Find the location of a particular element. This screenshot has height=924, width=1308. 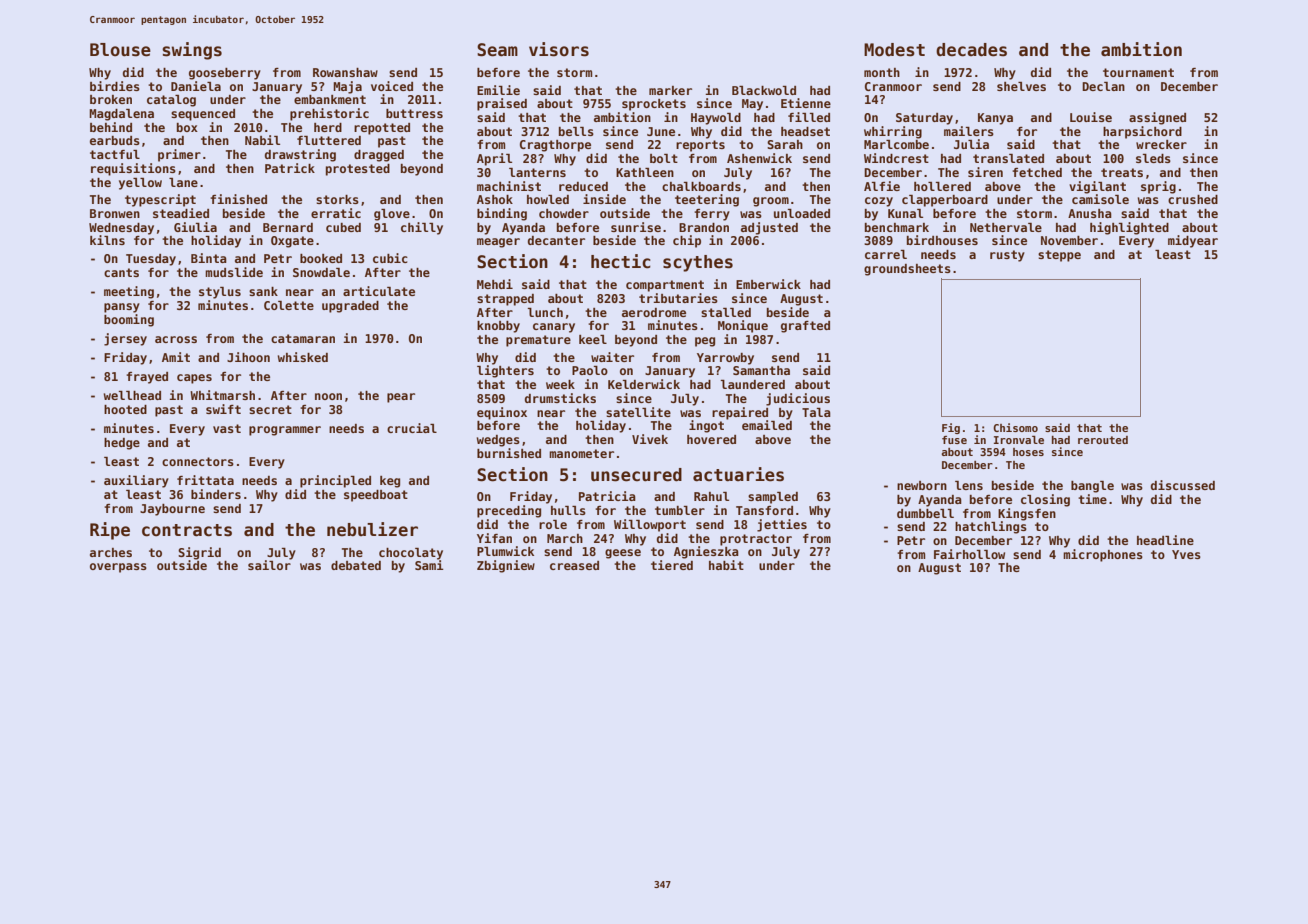

decades is located at coordinates (971, 50).
